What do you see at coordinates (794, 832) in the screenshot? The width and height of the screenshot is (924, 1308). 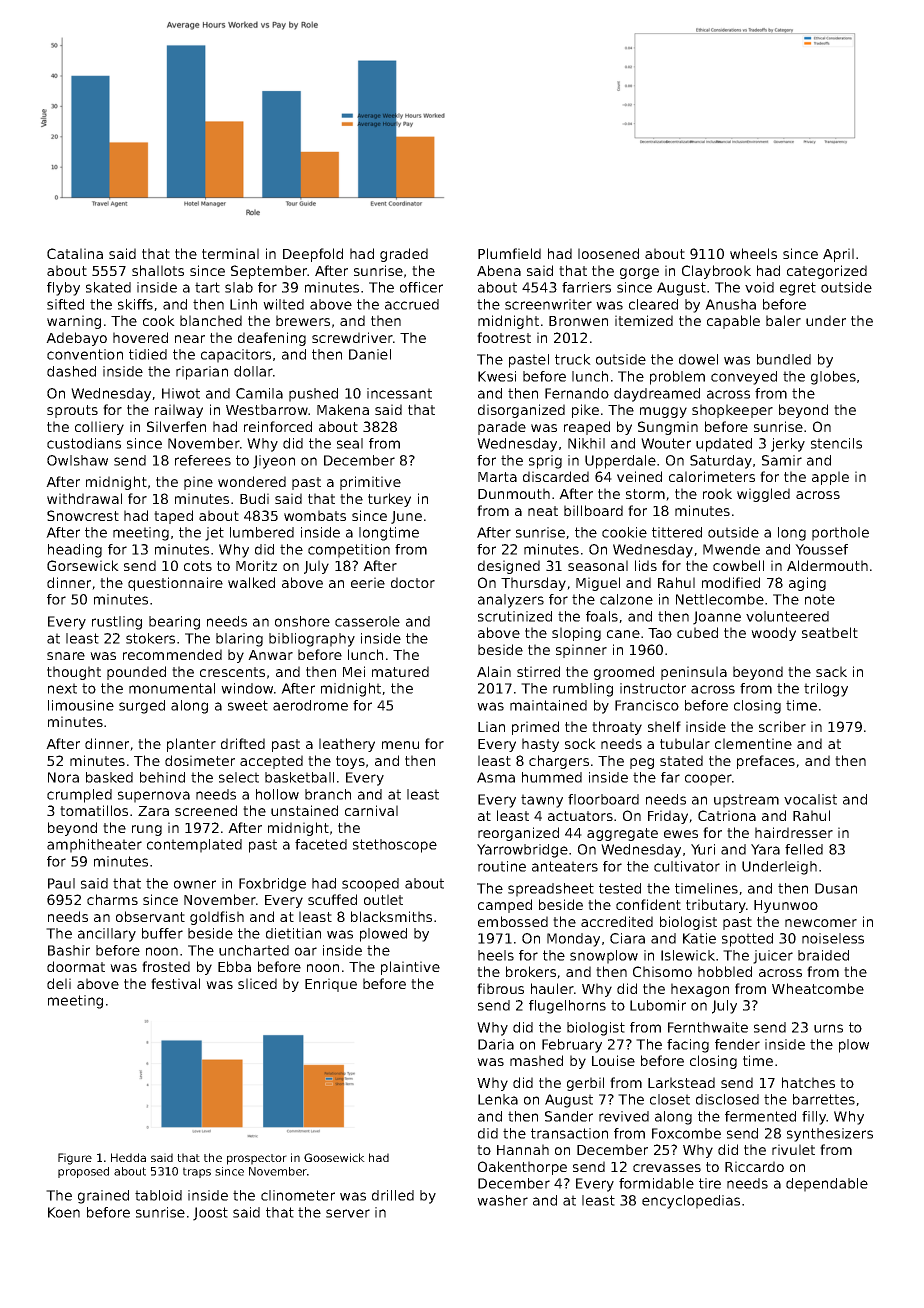 I see `hairdresser` at bounding box center [794, 832].
